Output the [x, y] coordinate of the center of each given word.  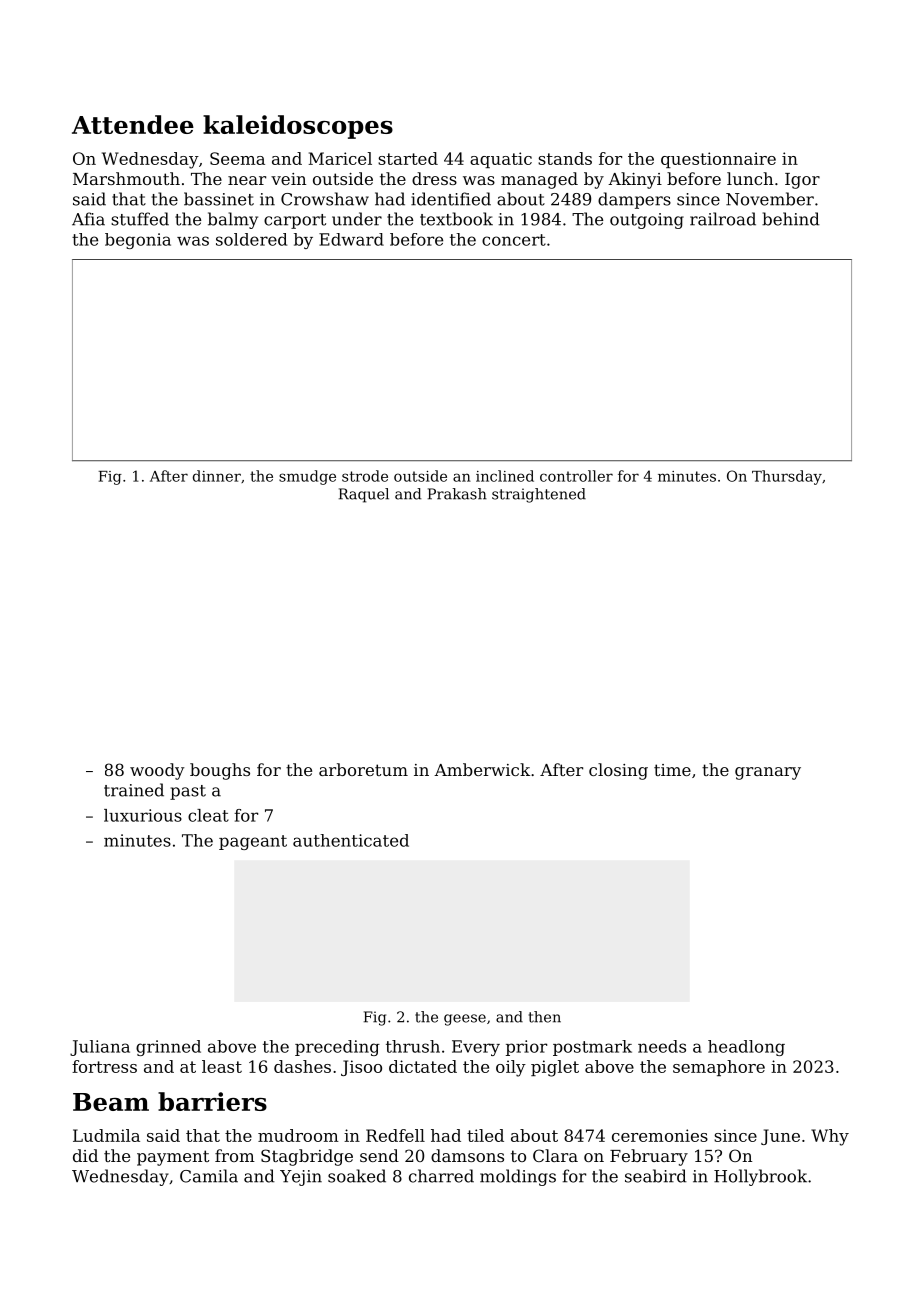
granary [768, 773]
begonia [138, 241]
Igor [802, 181]
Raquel [364, 495]
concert [514, 240]
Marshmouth [126, 178]
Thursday [787, 477]
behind [791, 219]
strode [365, 476]
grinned [168, 1048]
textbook [456, 219]
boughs [220, 771]
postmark [592, 1048]
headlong [746, 1048]
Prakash [457, 494]
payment [173, 1158]
